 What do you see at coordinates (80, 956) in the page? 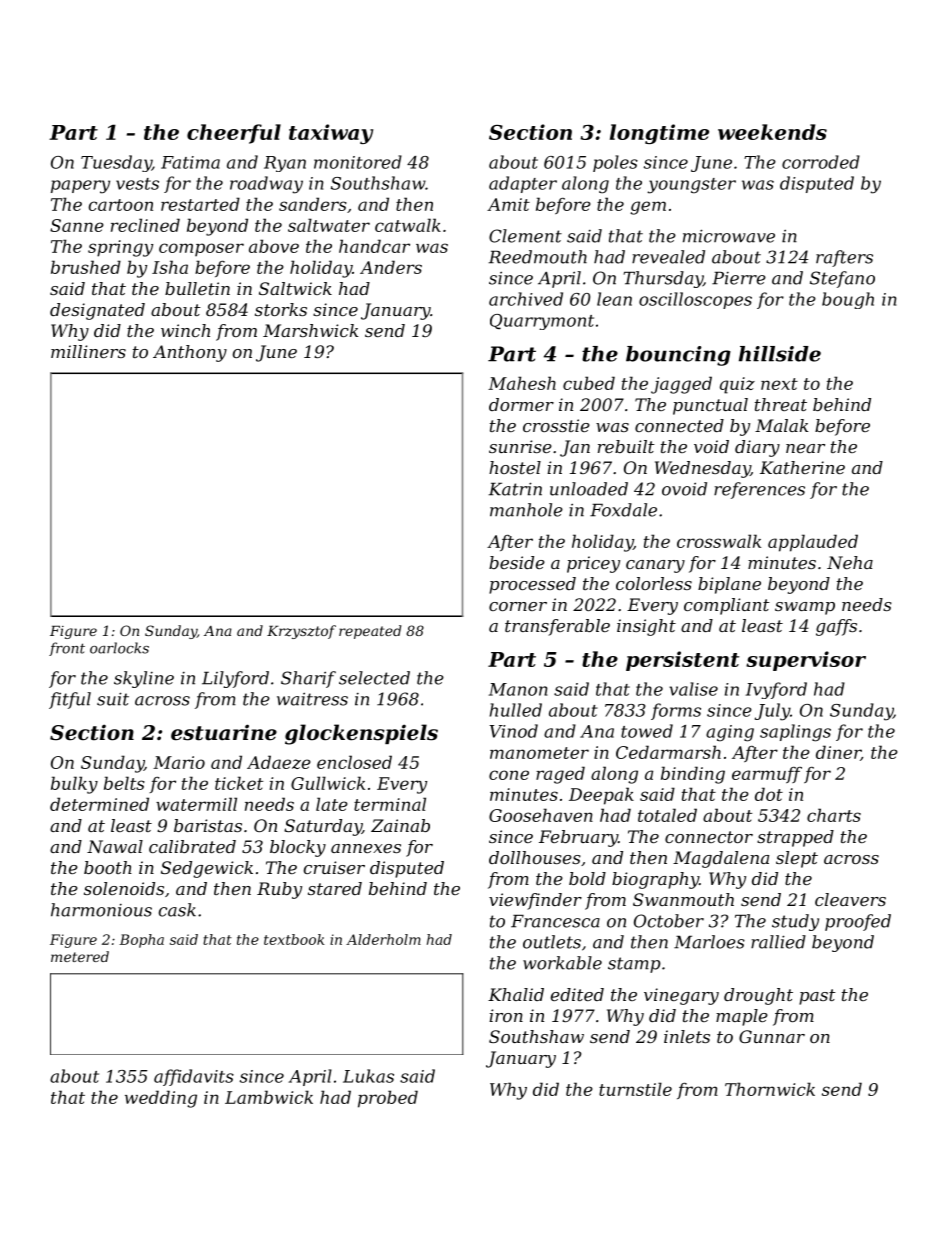
I see `metered` at bounding box center [80, 956].
